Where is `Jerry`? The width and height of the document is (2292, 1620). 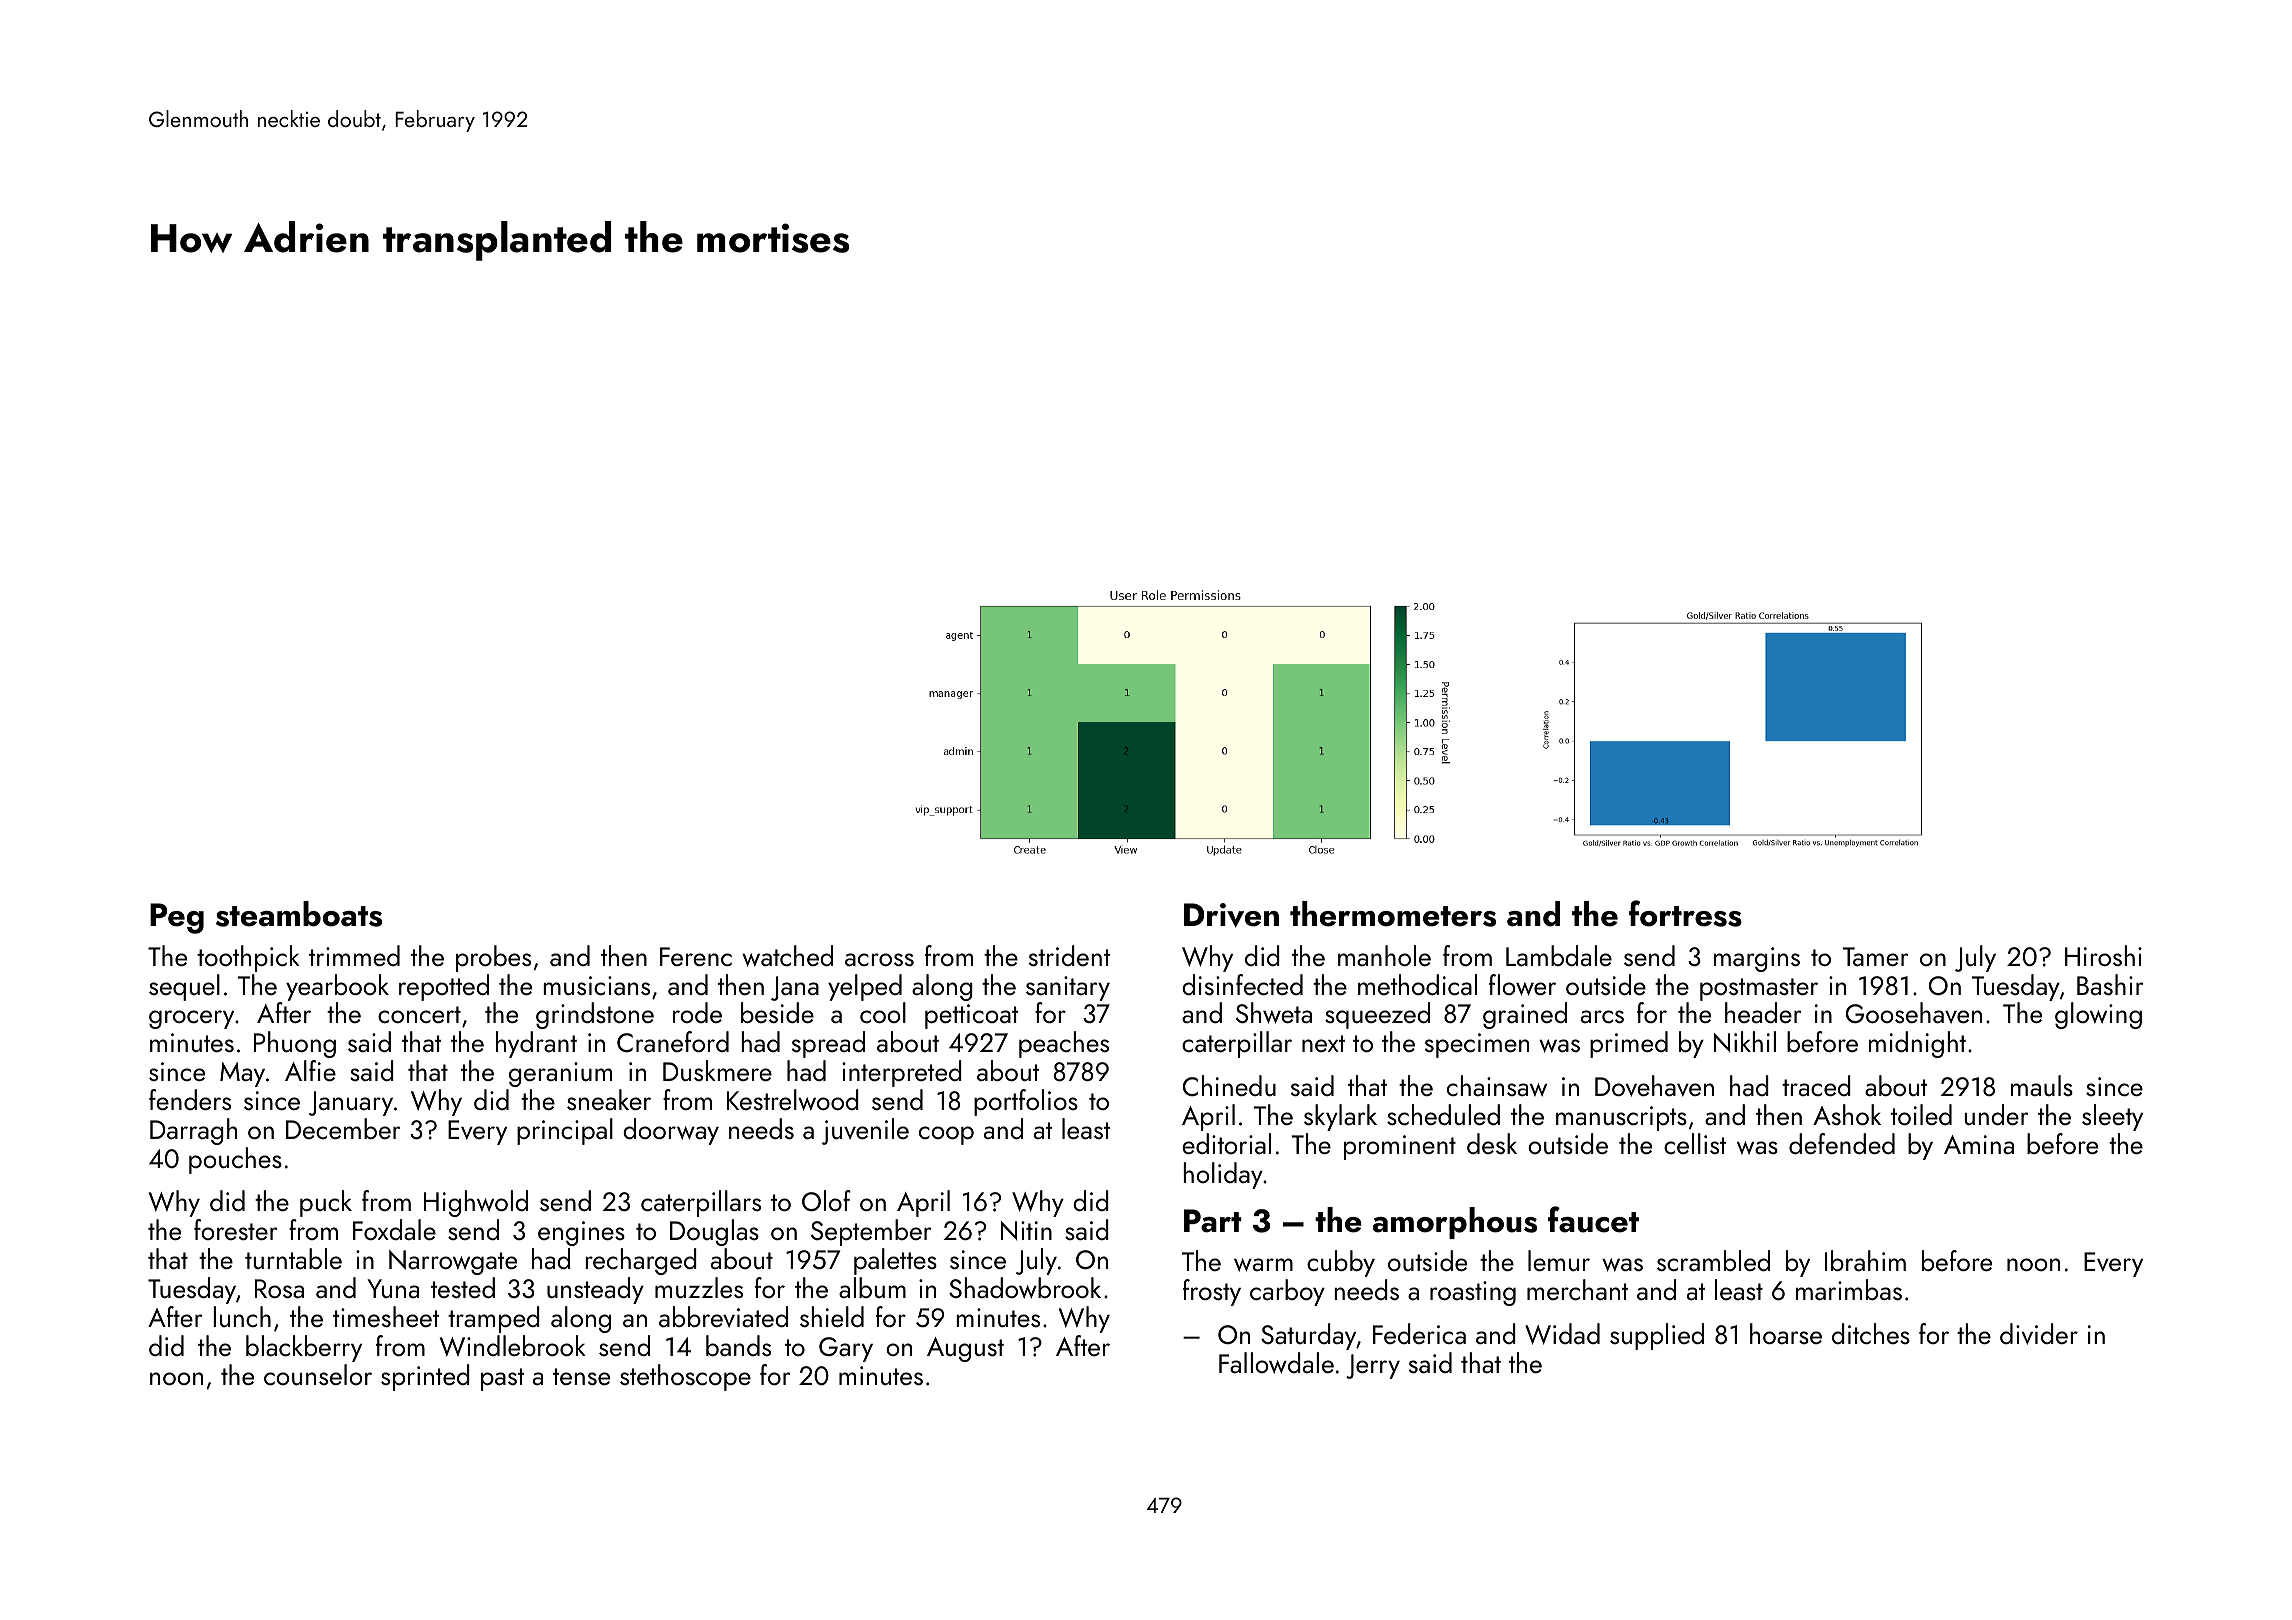
Jerry is located at coordinates (1373, 1366).
